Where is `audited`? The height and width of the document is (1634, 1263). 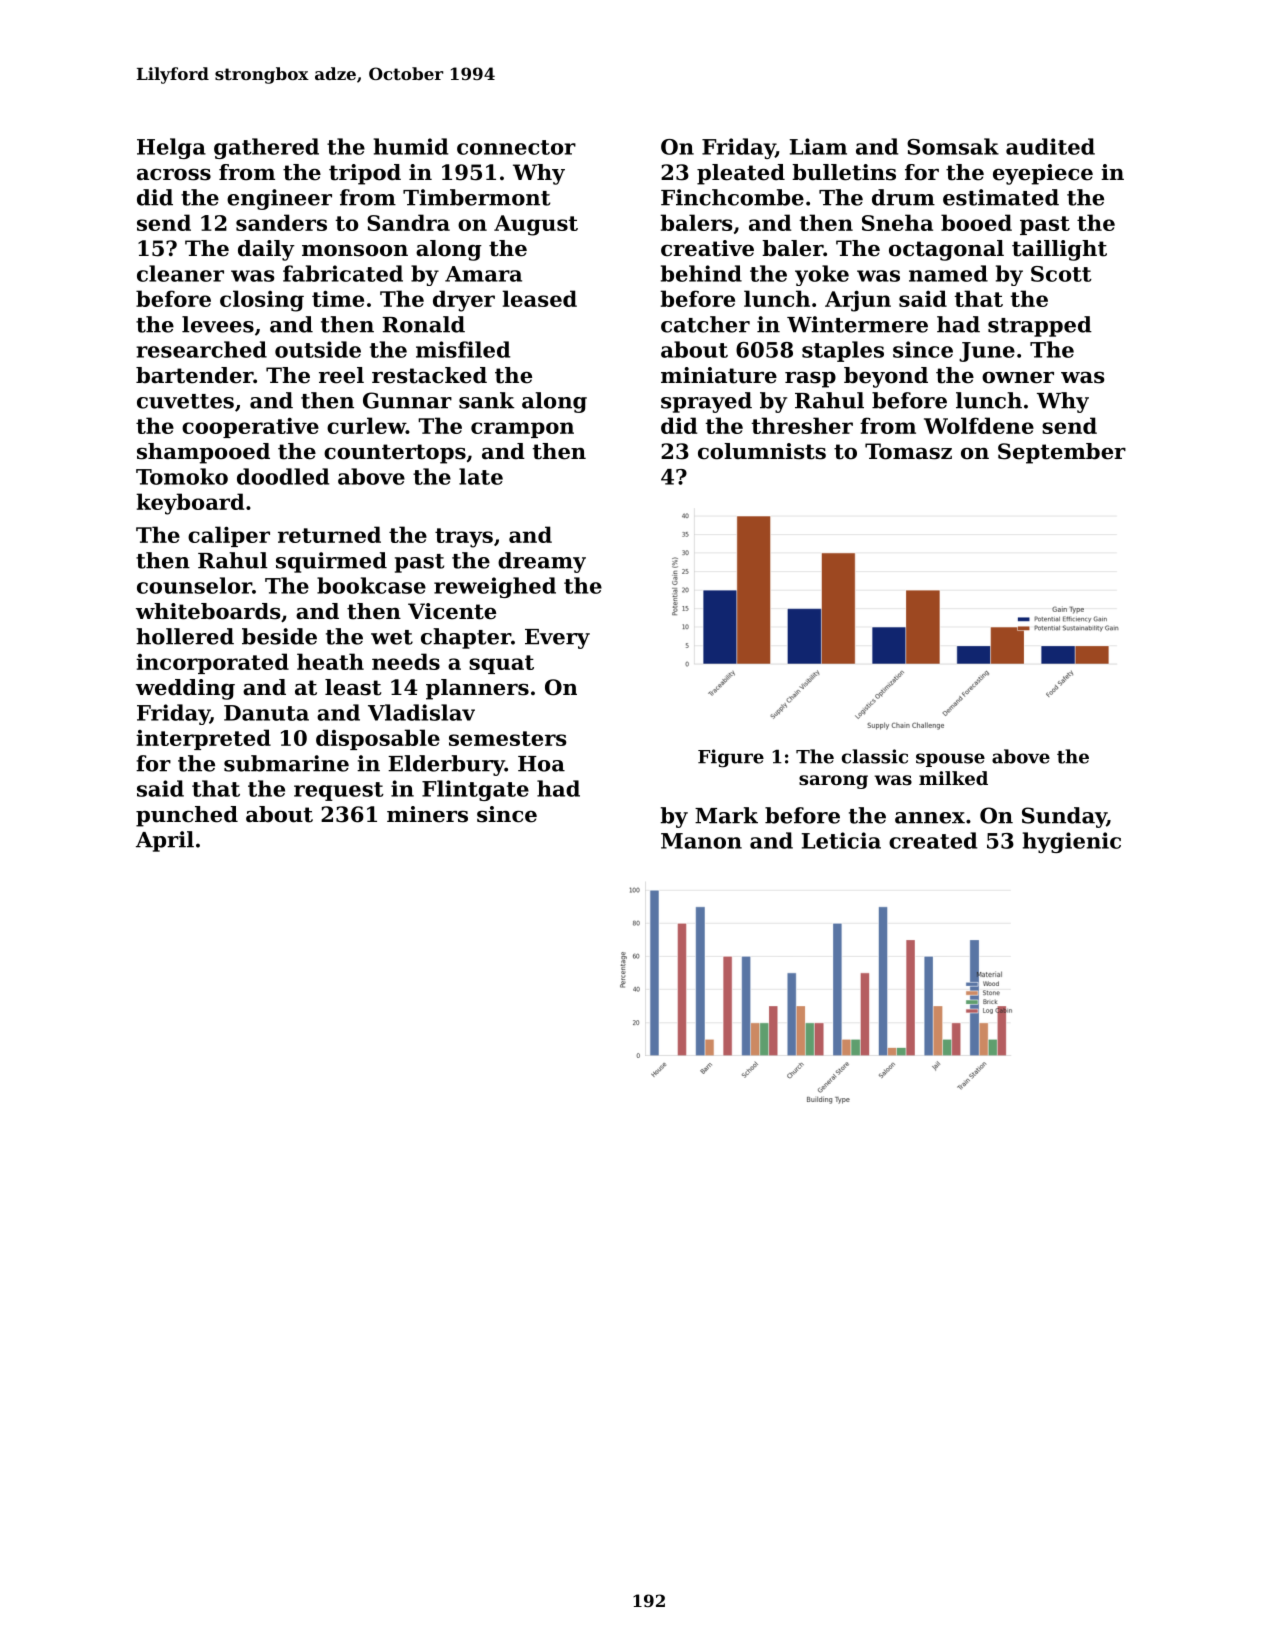
audited is located at coordinates (1050, 146).
